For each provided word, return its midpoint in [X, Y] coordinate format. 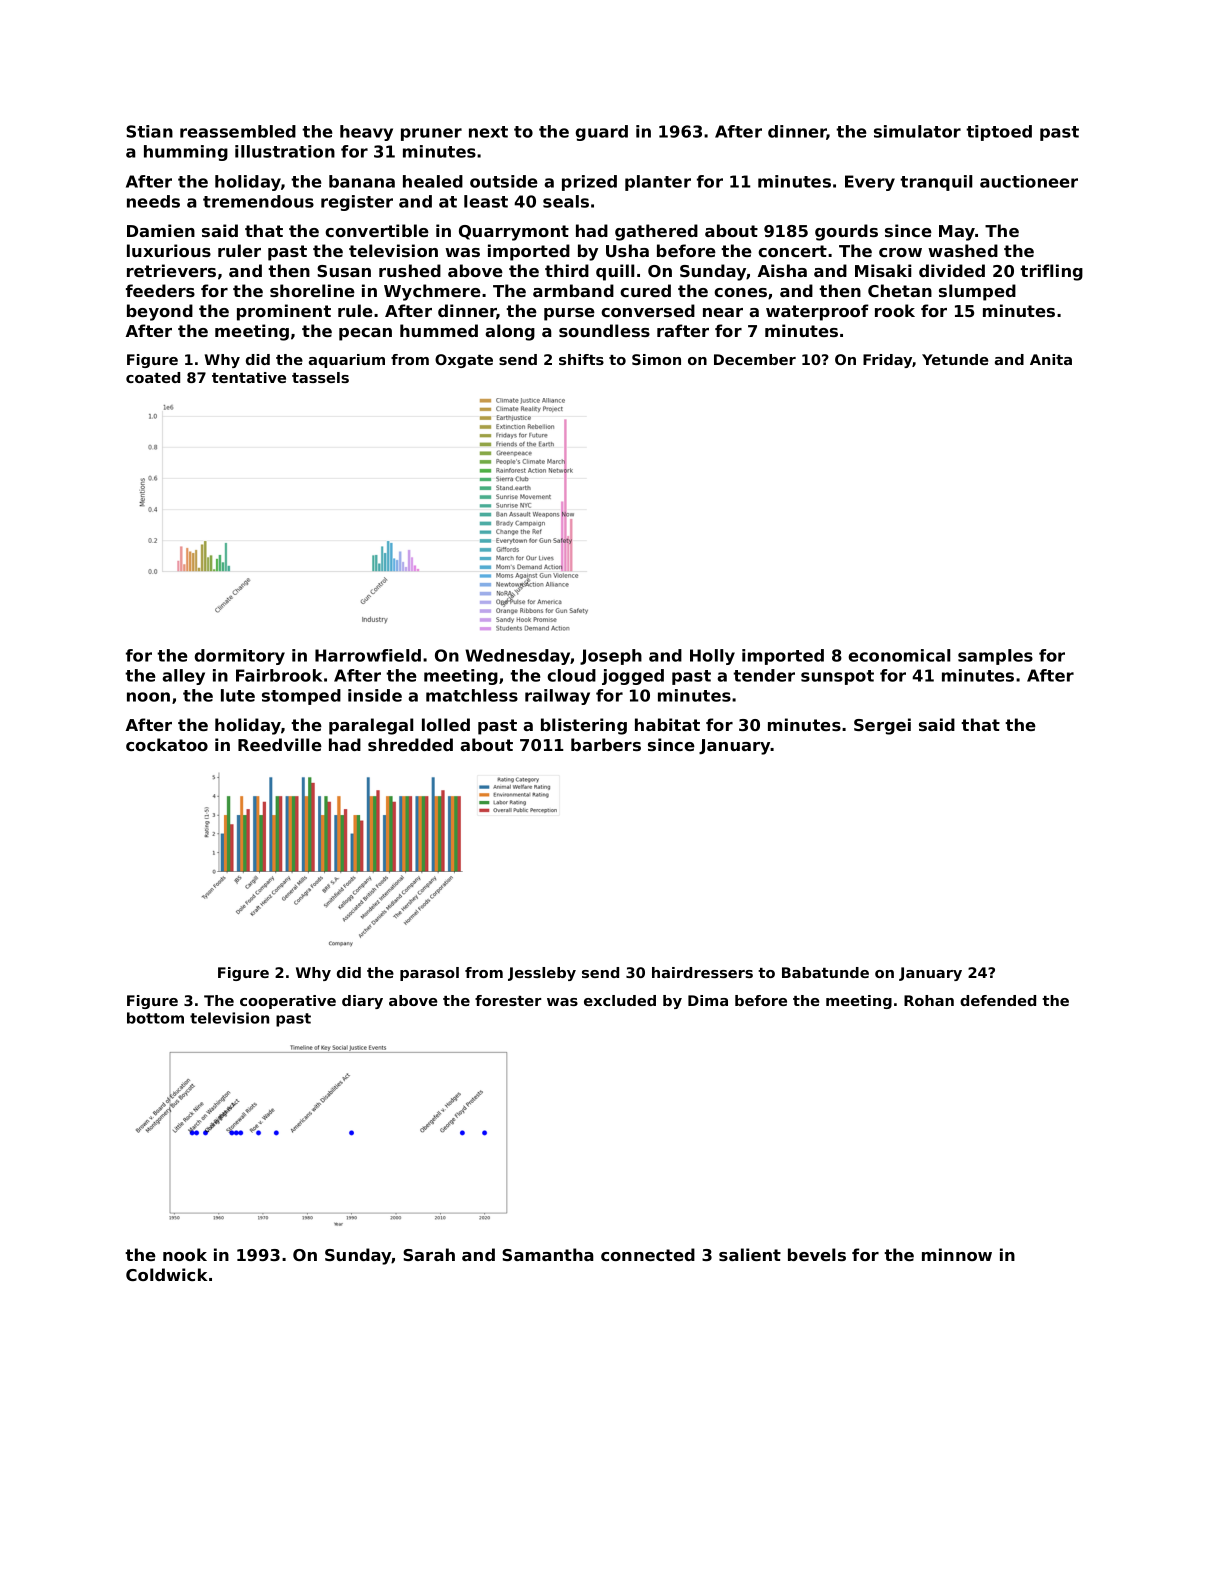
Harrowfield [368, 655]
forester [508, 1000]
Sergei [882, 726]
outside [504, 181]
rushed [410, 270]
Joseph [611, 657]
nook [185, 1254]
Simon [656, 359]
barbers [606, 744]
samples [995, 657]
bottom [155, 1018]
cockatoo [167, 744]
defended [998, 1000]
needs [153, 201]
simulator [917, 131]
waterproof [817, 312]
